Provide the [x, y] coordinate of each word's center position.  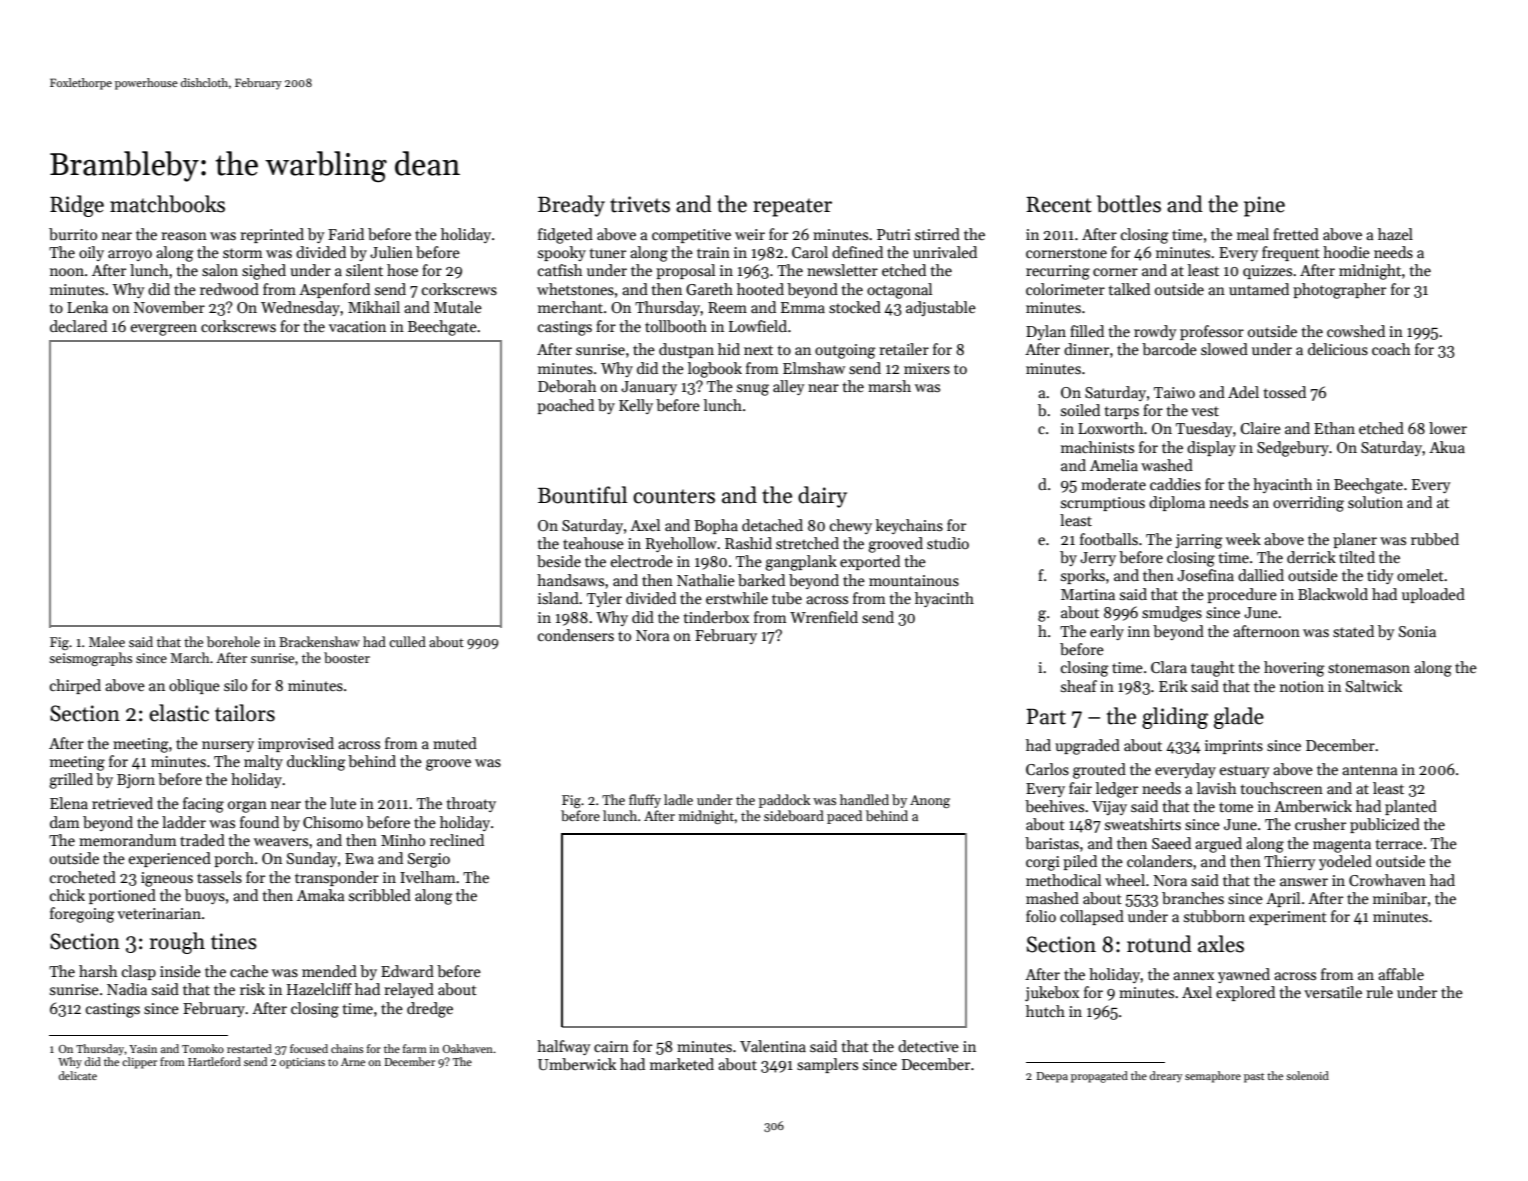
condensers [576, 635]
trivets [640, 204]
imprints [1234, 747]
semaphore [1213, 1077]
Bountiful [582, 495]
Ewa [359, 858]
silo [235, 685]
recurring [1058, 272]
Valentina [773, 1046]
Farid [346, 234]
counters [674, 496]
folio [1041, 916]
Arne [353, 1062]
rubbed [1435, 539]
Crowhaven [1387, 880]
